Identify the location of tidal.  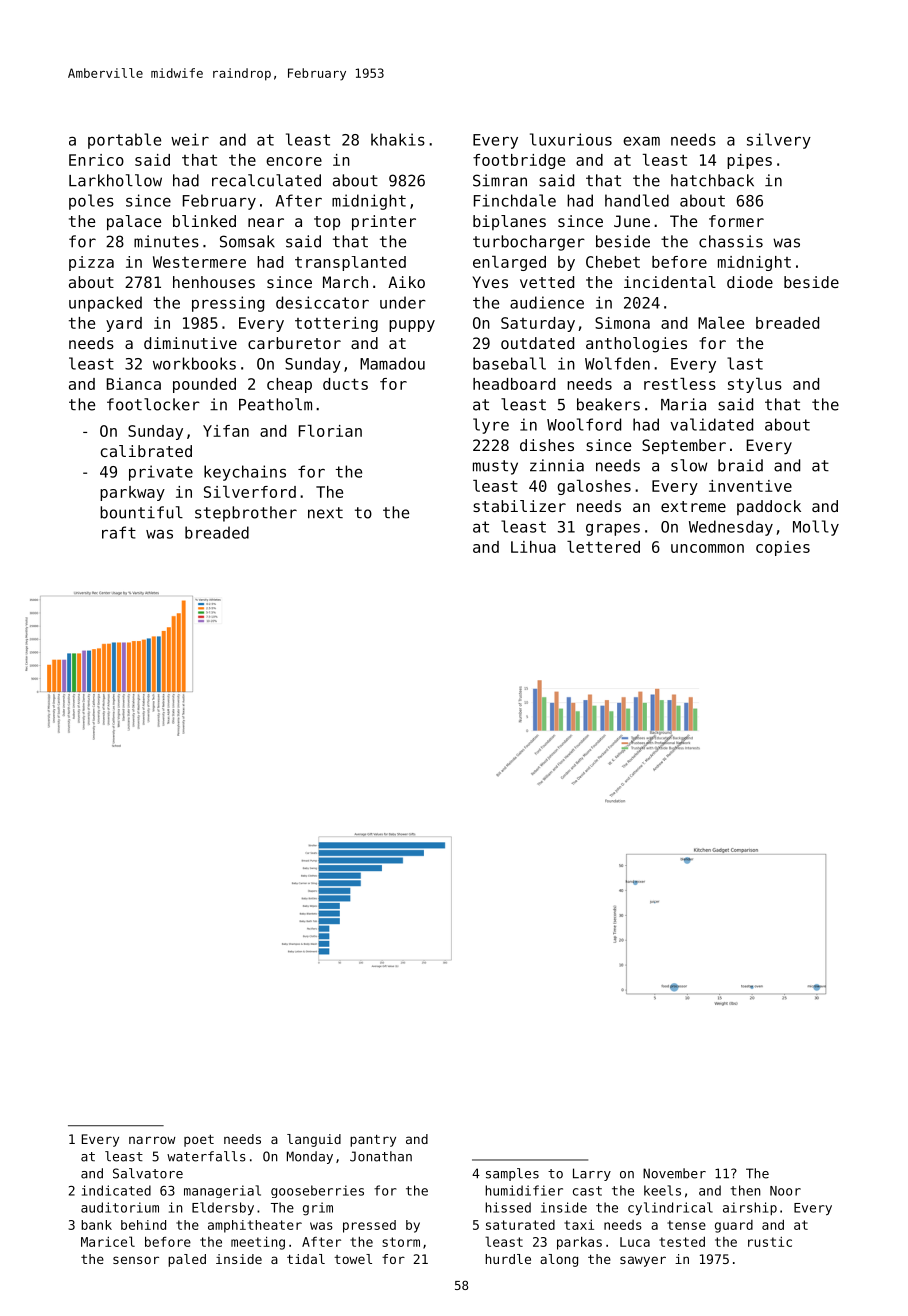
(306, 1259).
